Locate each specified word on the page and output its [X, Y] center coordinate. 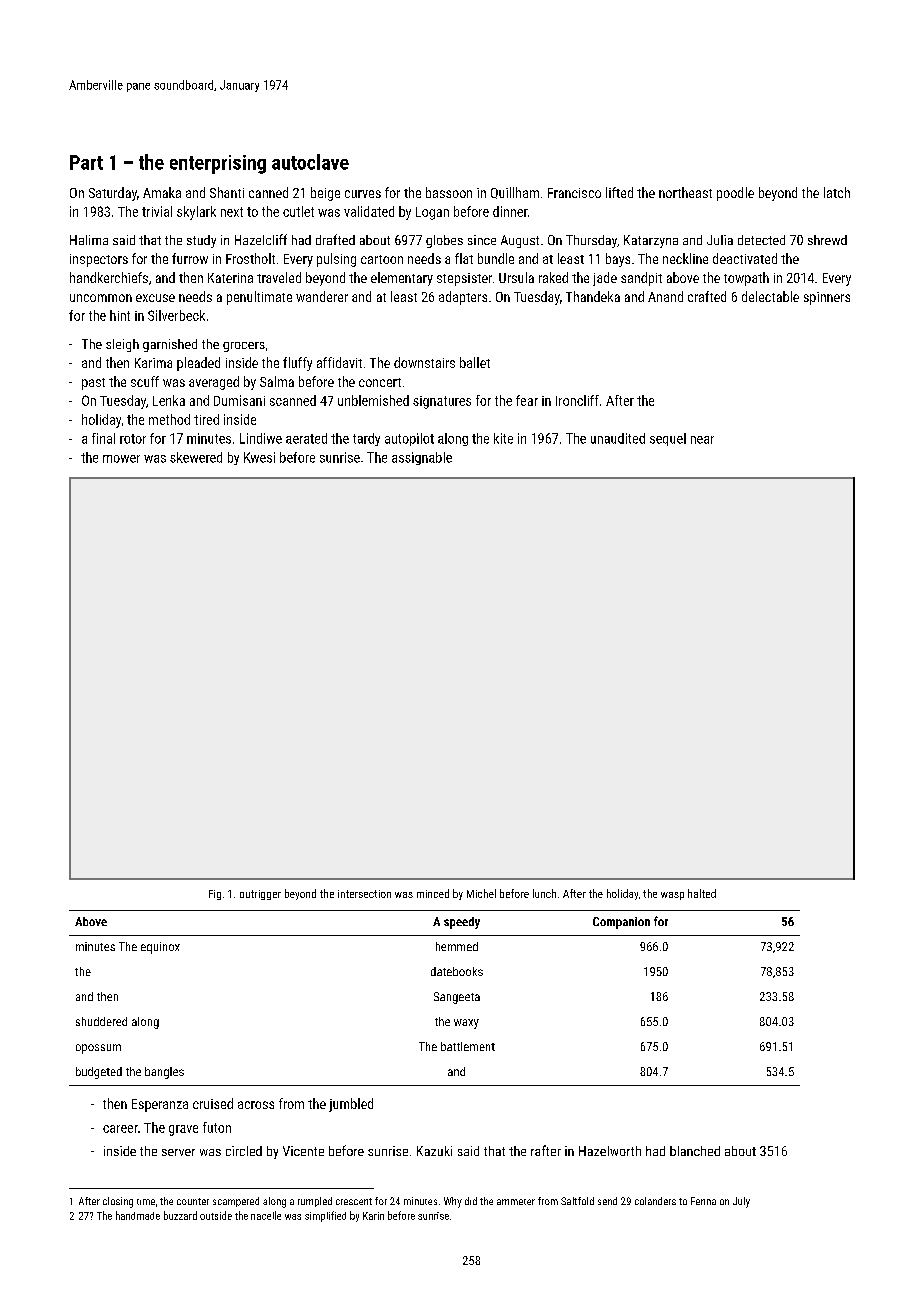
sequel [668, 439]
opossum [98, 1049]
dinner [510, 211]
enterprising [218, 164]
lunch [544, 893]
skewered [196, 457]
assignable [422, 458]
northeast [685, 192]
